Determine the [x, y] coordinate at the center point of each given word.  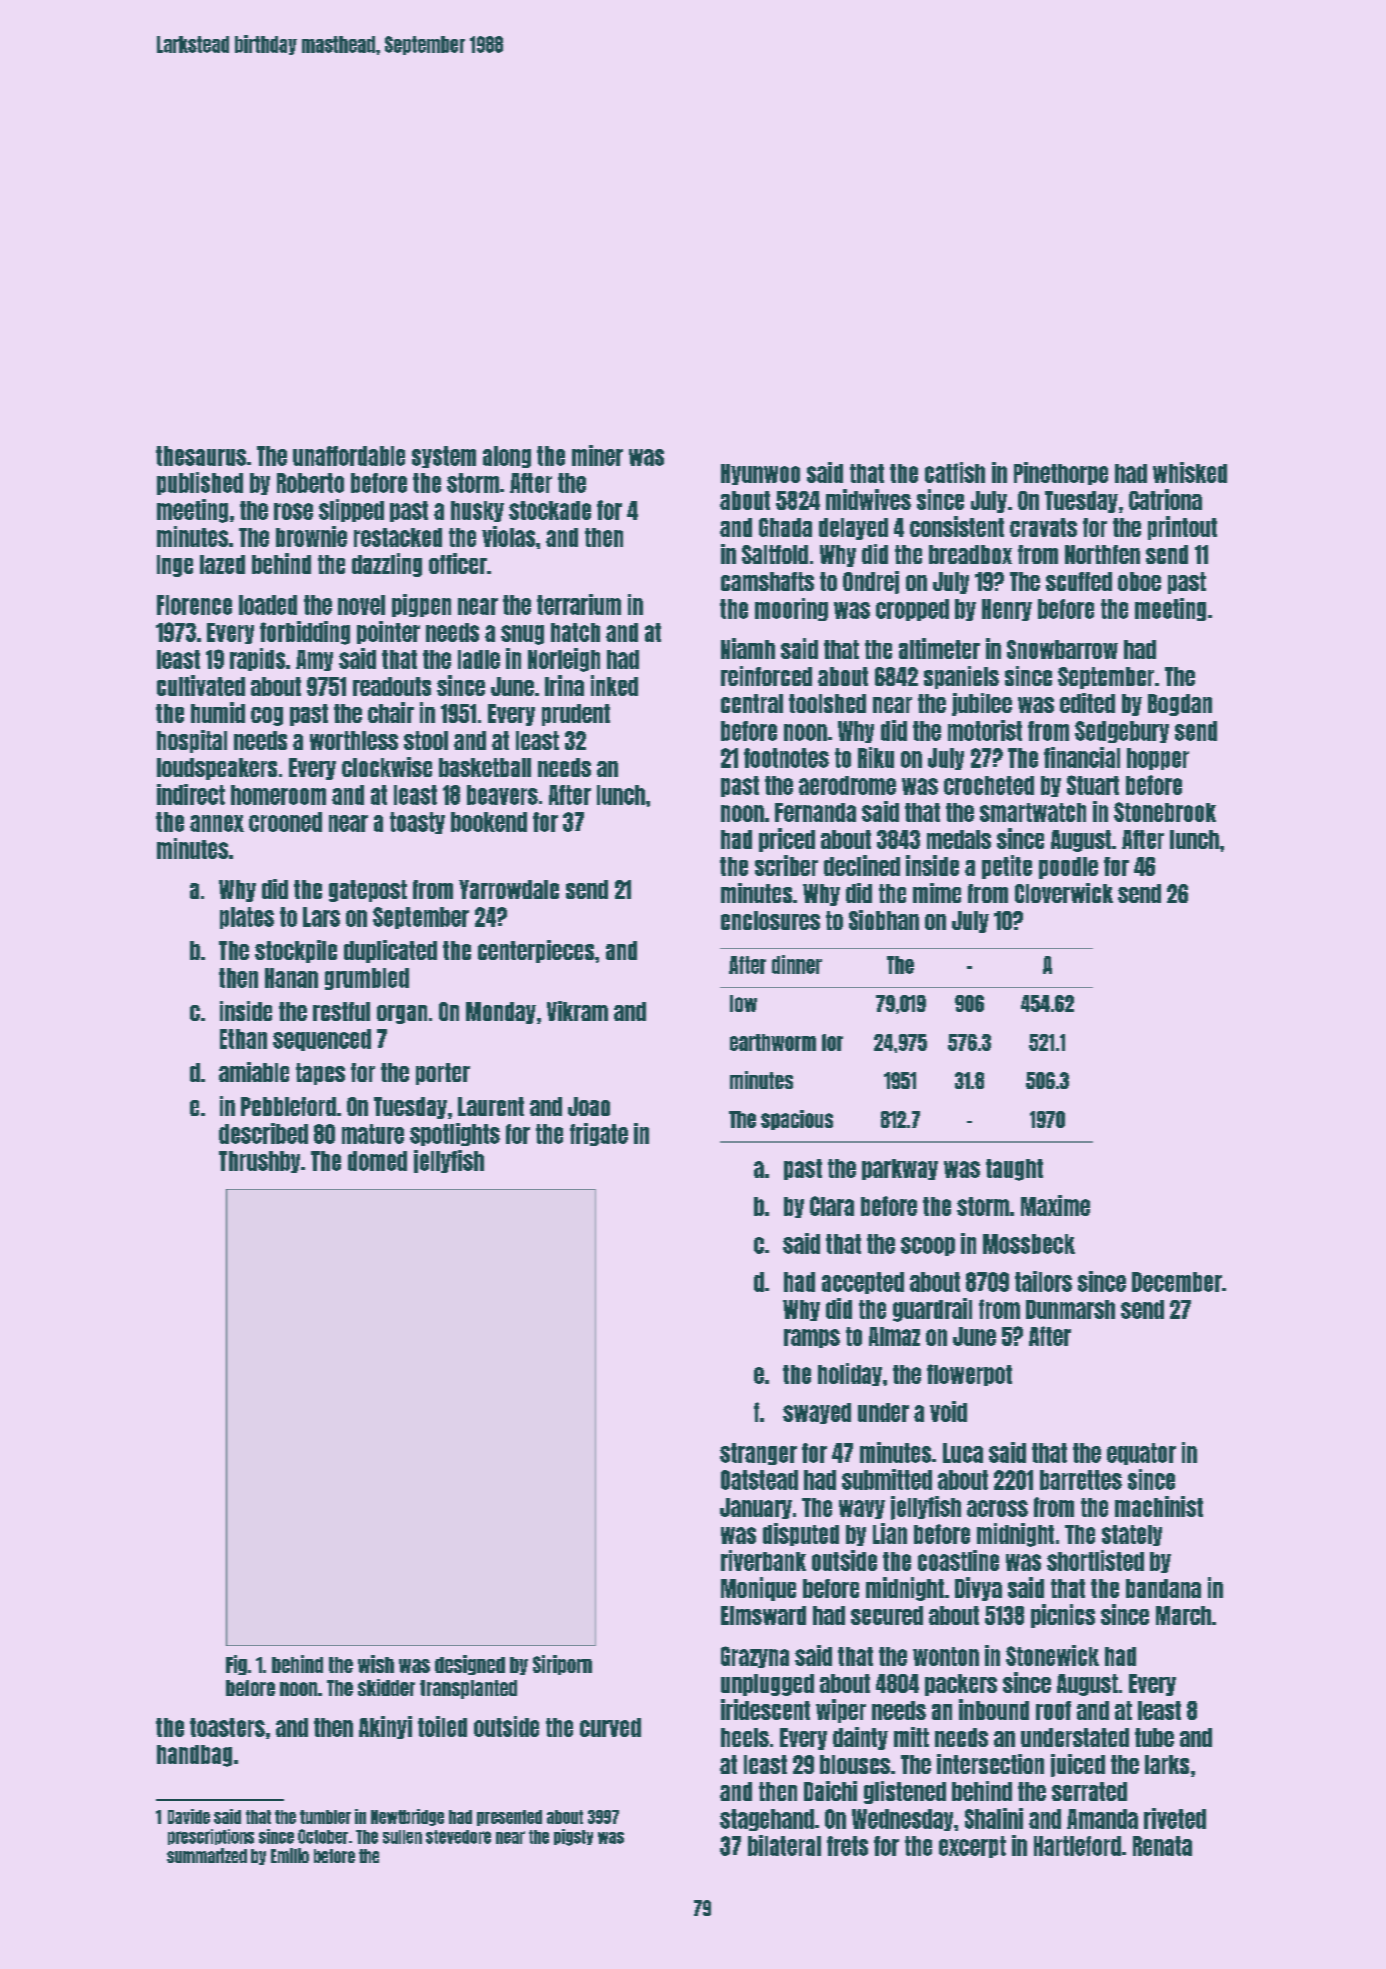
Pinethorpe [1061, 473]
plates [247, 918]
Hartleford [1077, 1846]
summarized [207, 1855]
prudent [576, 715]
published [200, 483]
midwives [868, 499]
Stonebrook [1165, 812]
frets [847, 1846]
